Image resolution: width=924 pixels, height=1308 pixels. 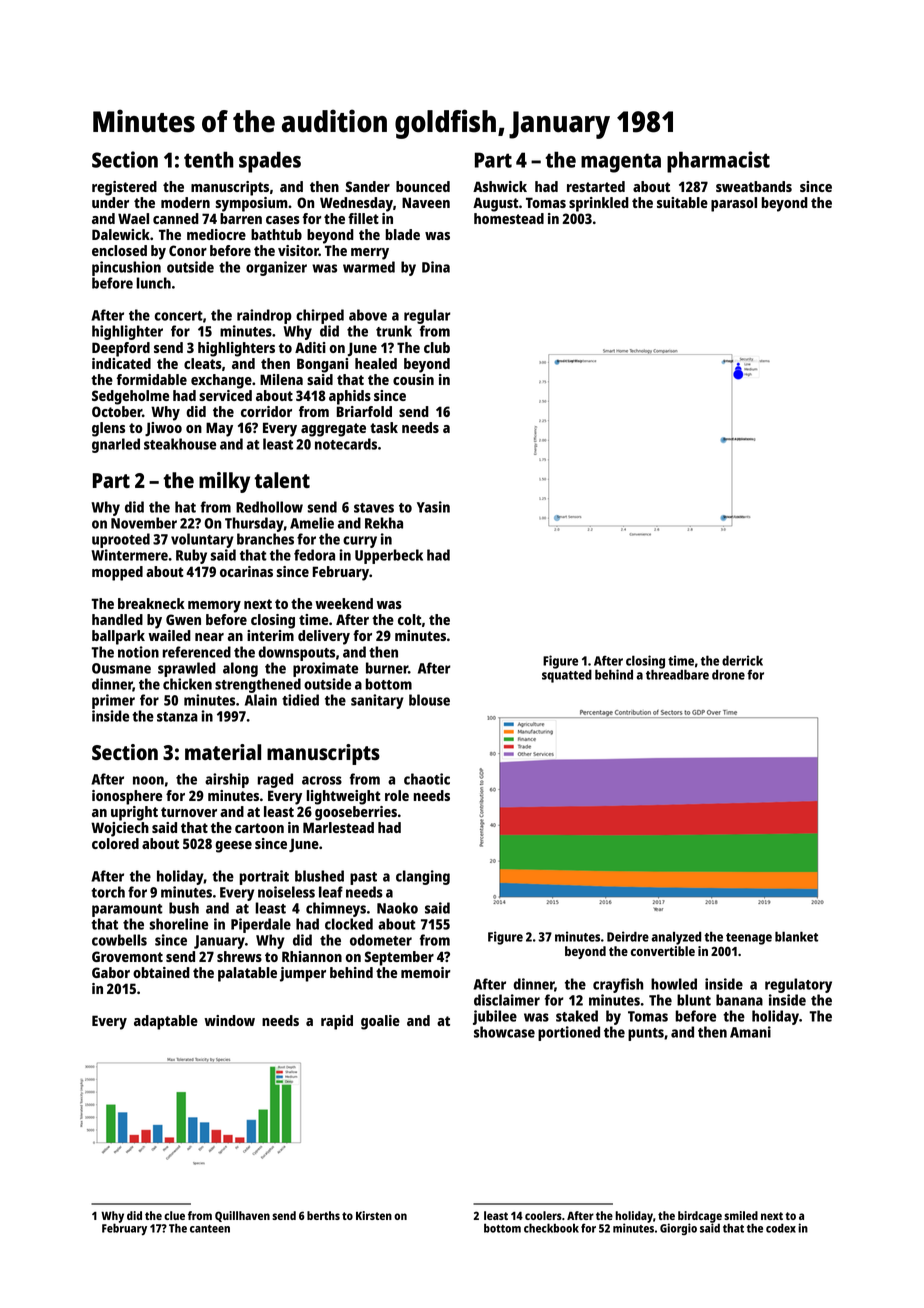 What do you see at coordinates (374, 1215) in the page?
I see `Kirsten` at bounding box center [374, 1215].
